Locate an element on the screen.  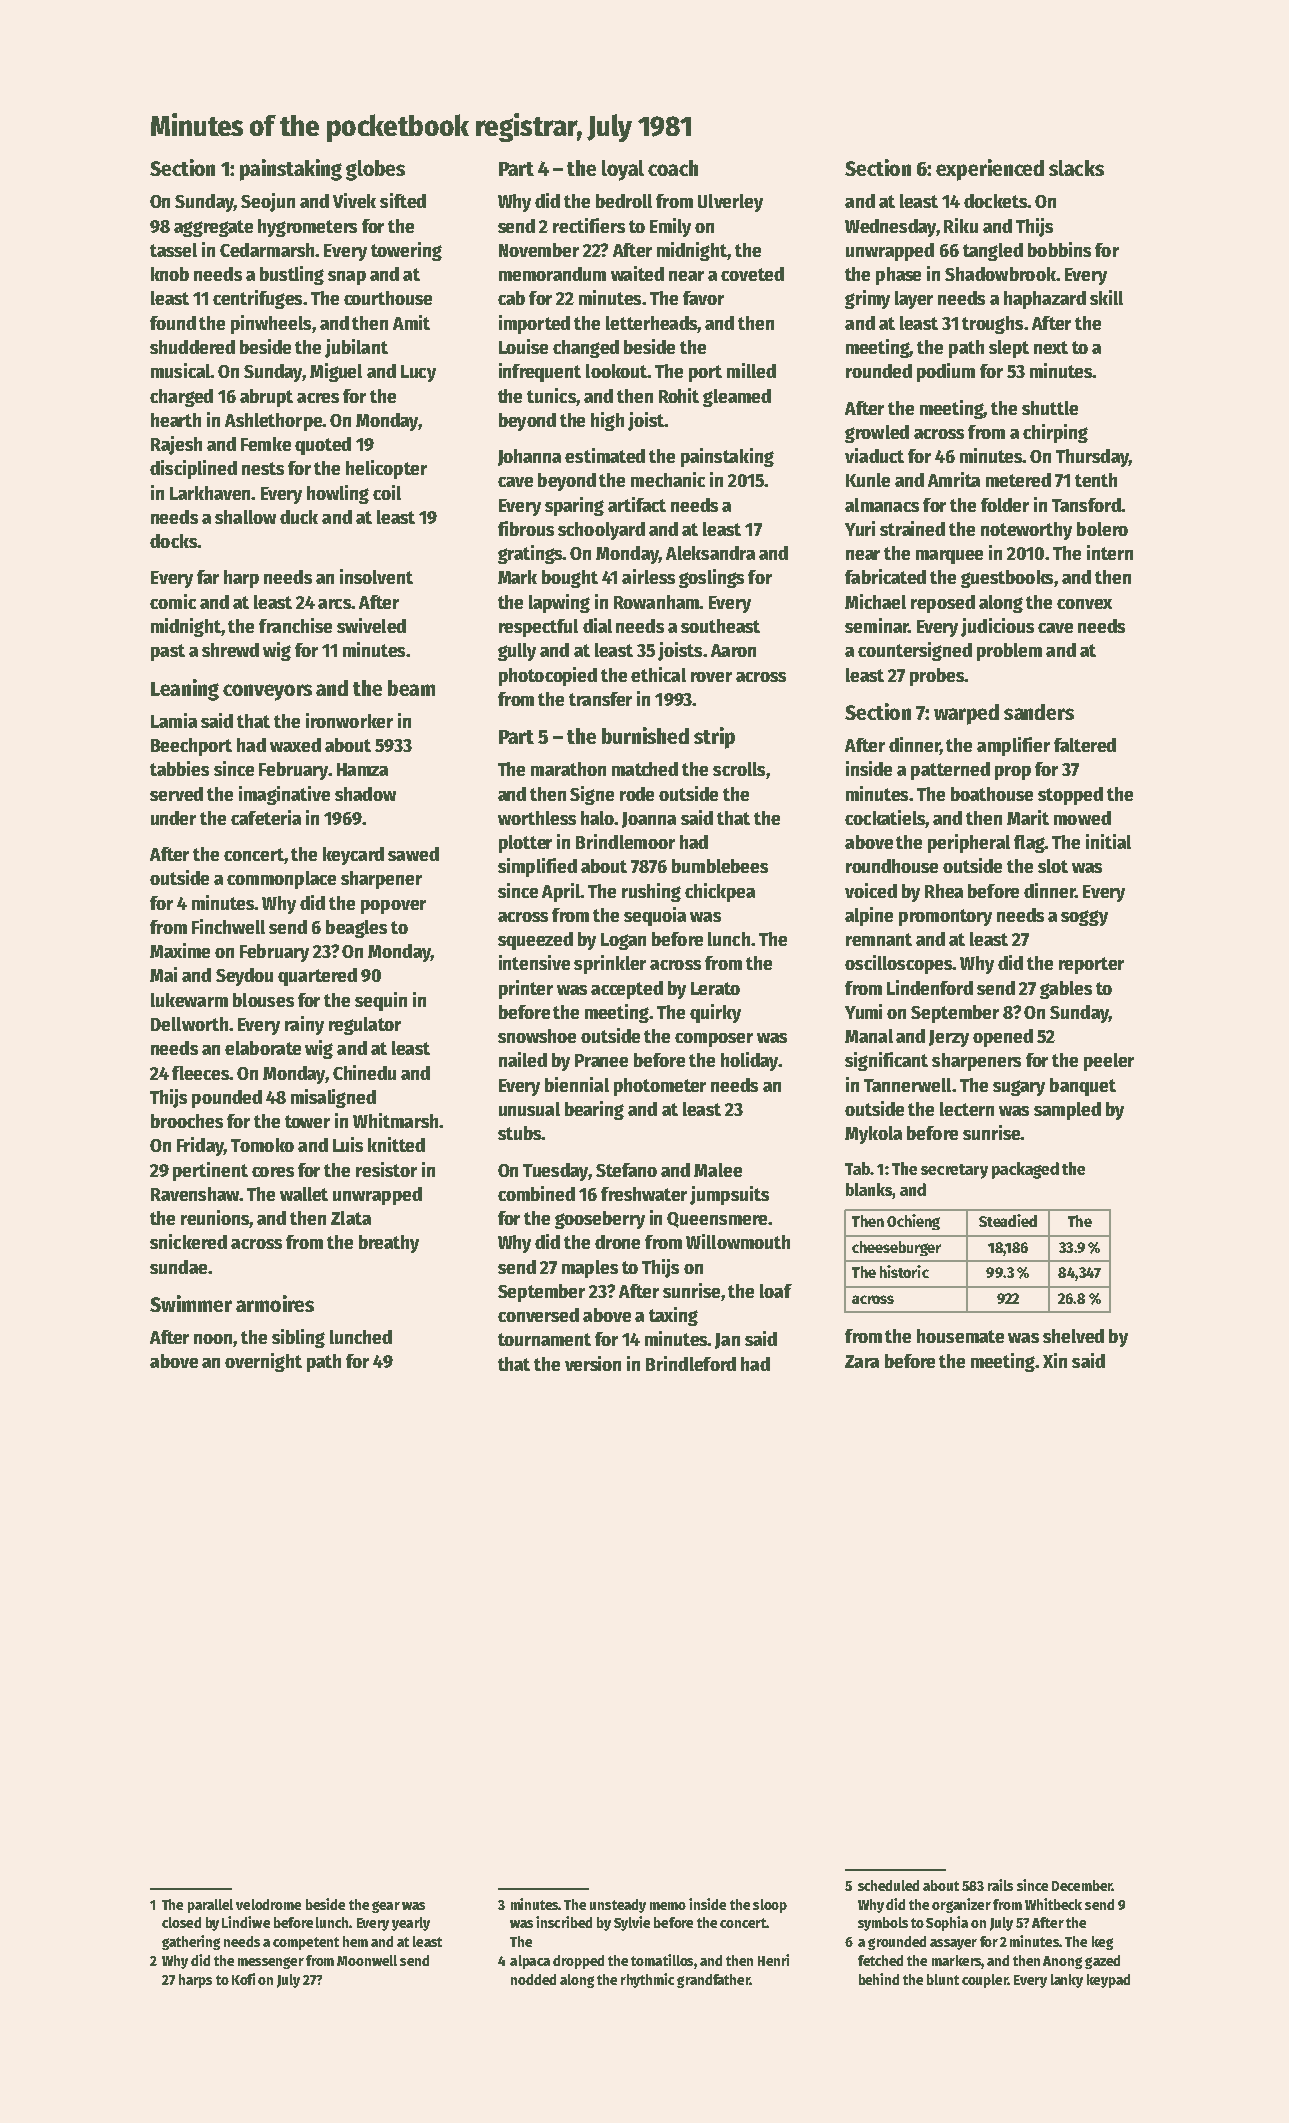
beagles is located at coordinates (356, 929).
